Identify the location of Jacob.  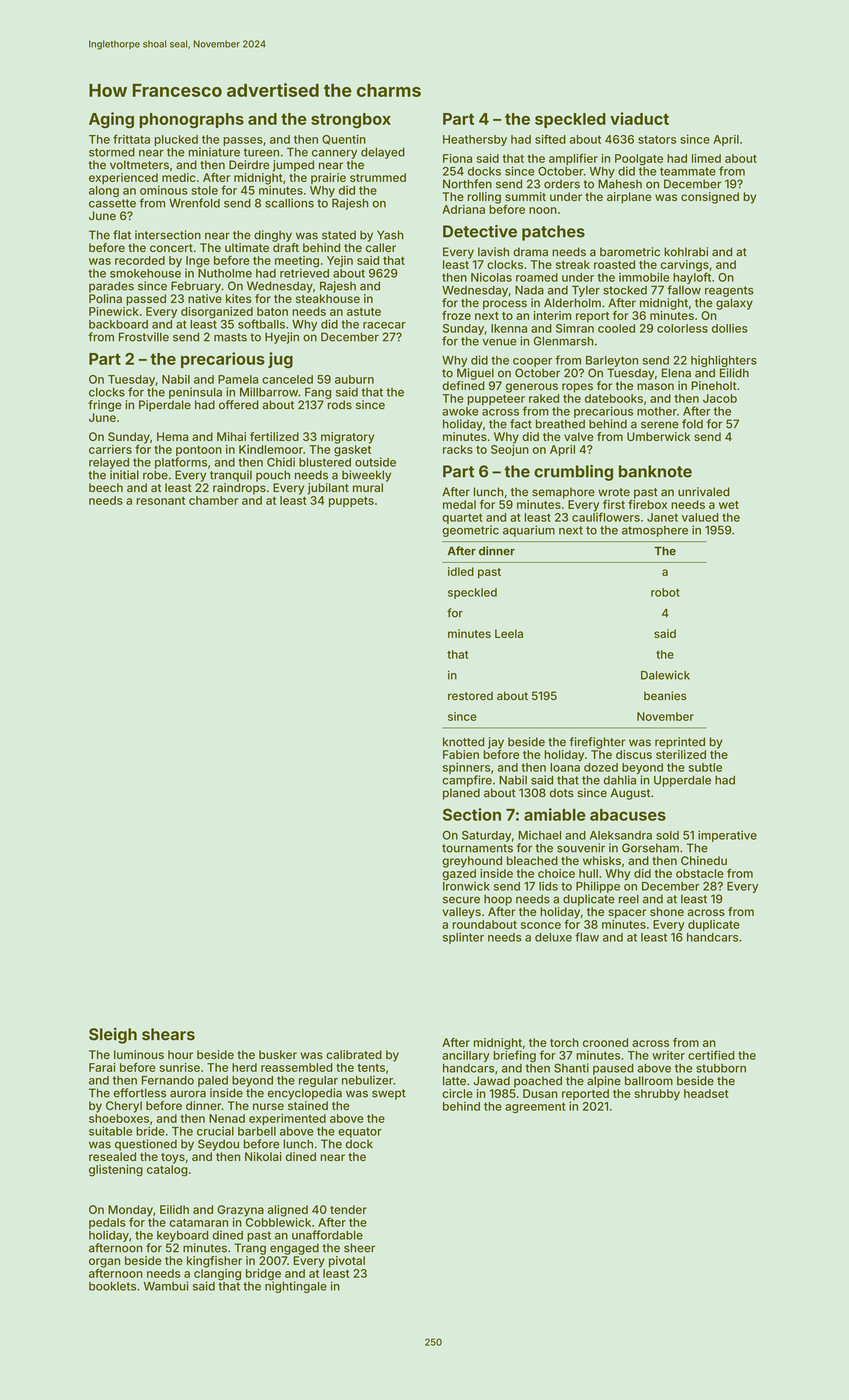
(720, 398).
